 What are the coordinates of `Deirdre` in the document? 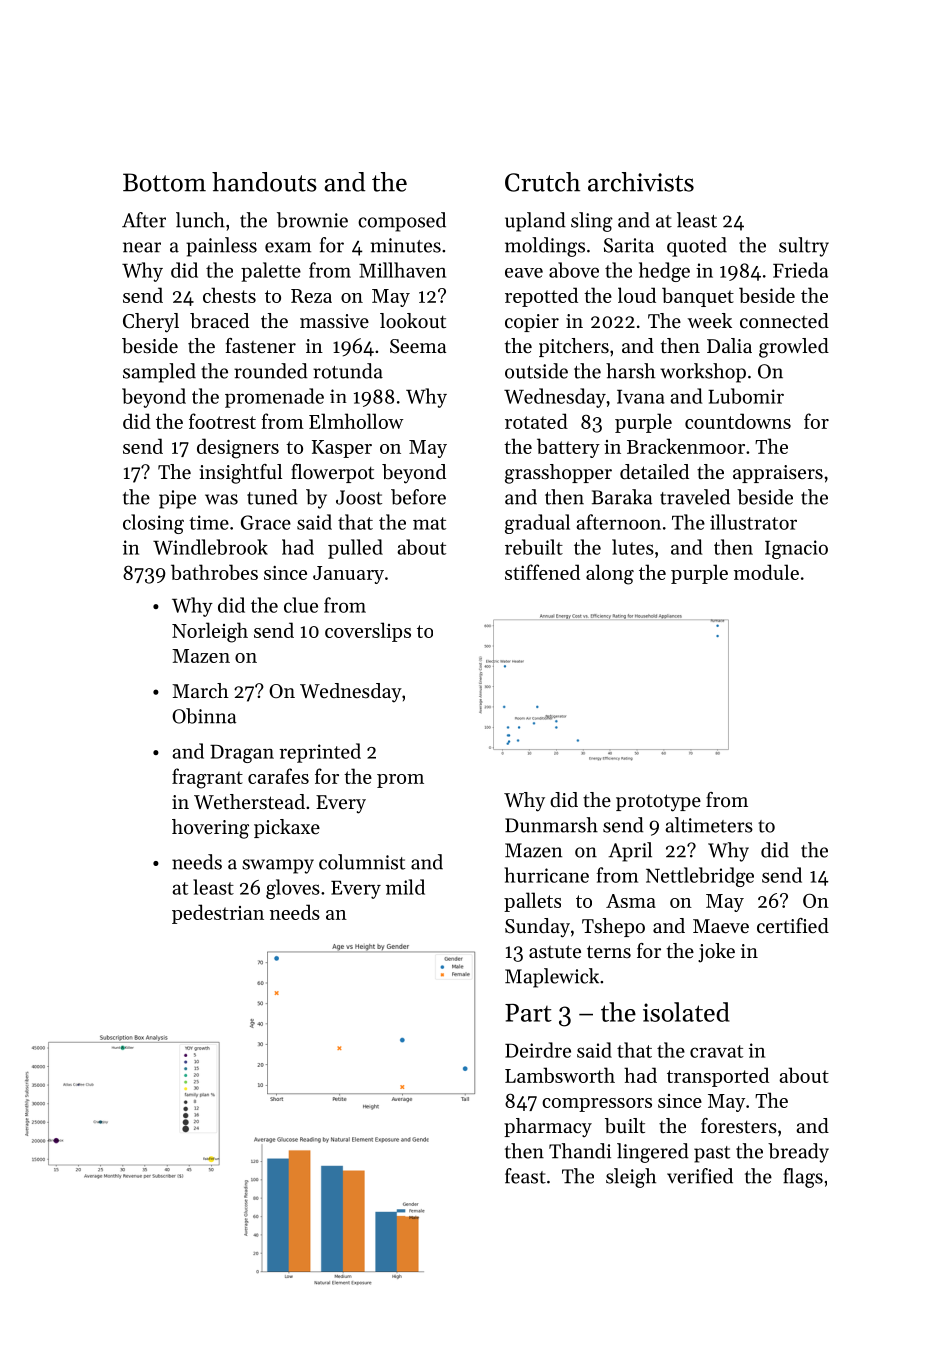 It's located at (538, 1050).
